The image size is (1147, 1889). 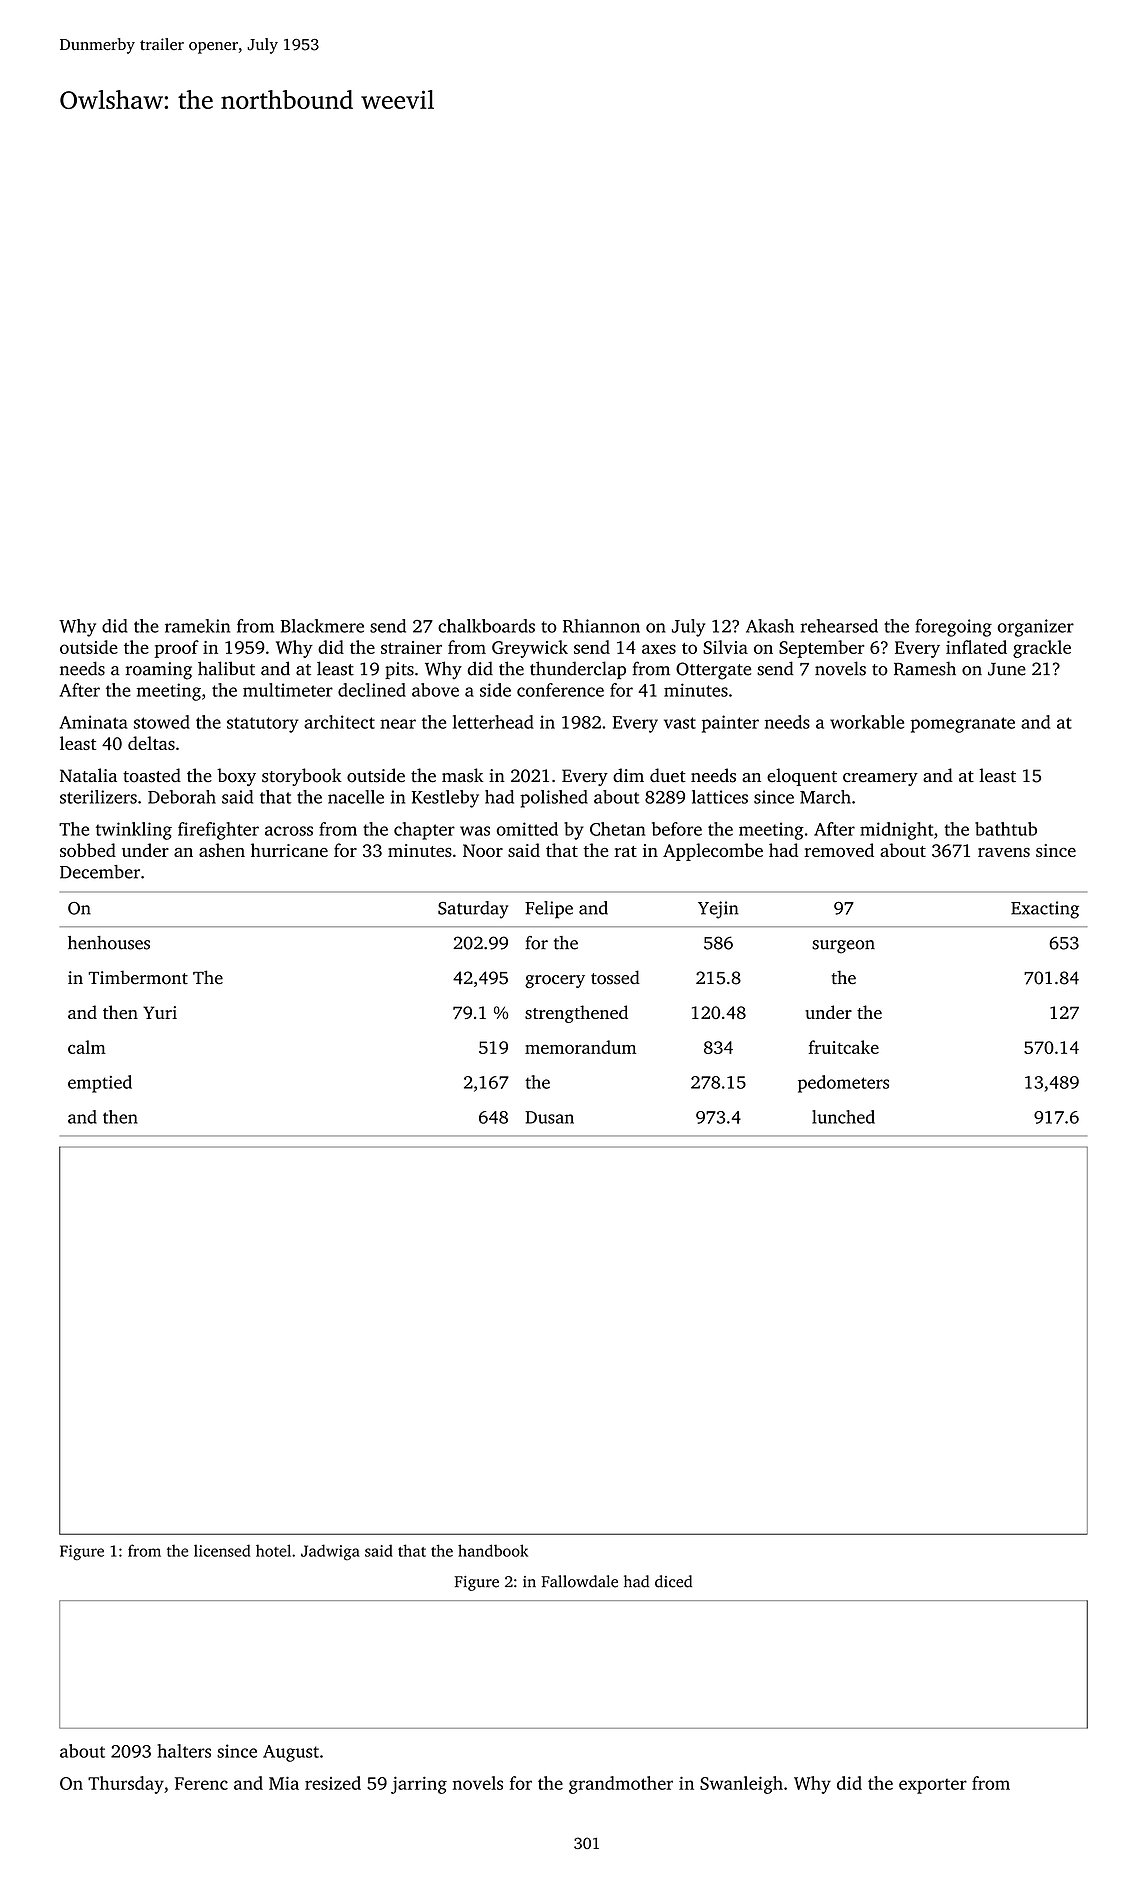 What do you see at coordinates (160, 1012) in the document?
I see `Yuri` at bounding box center [160, 1012].
